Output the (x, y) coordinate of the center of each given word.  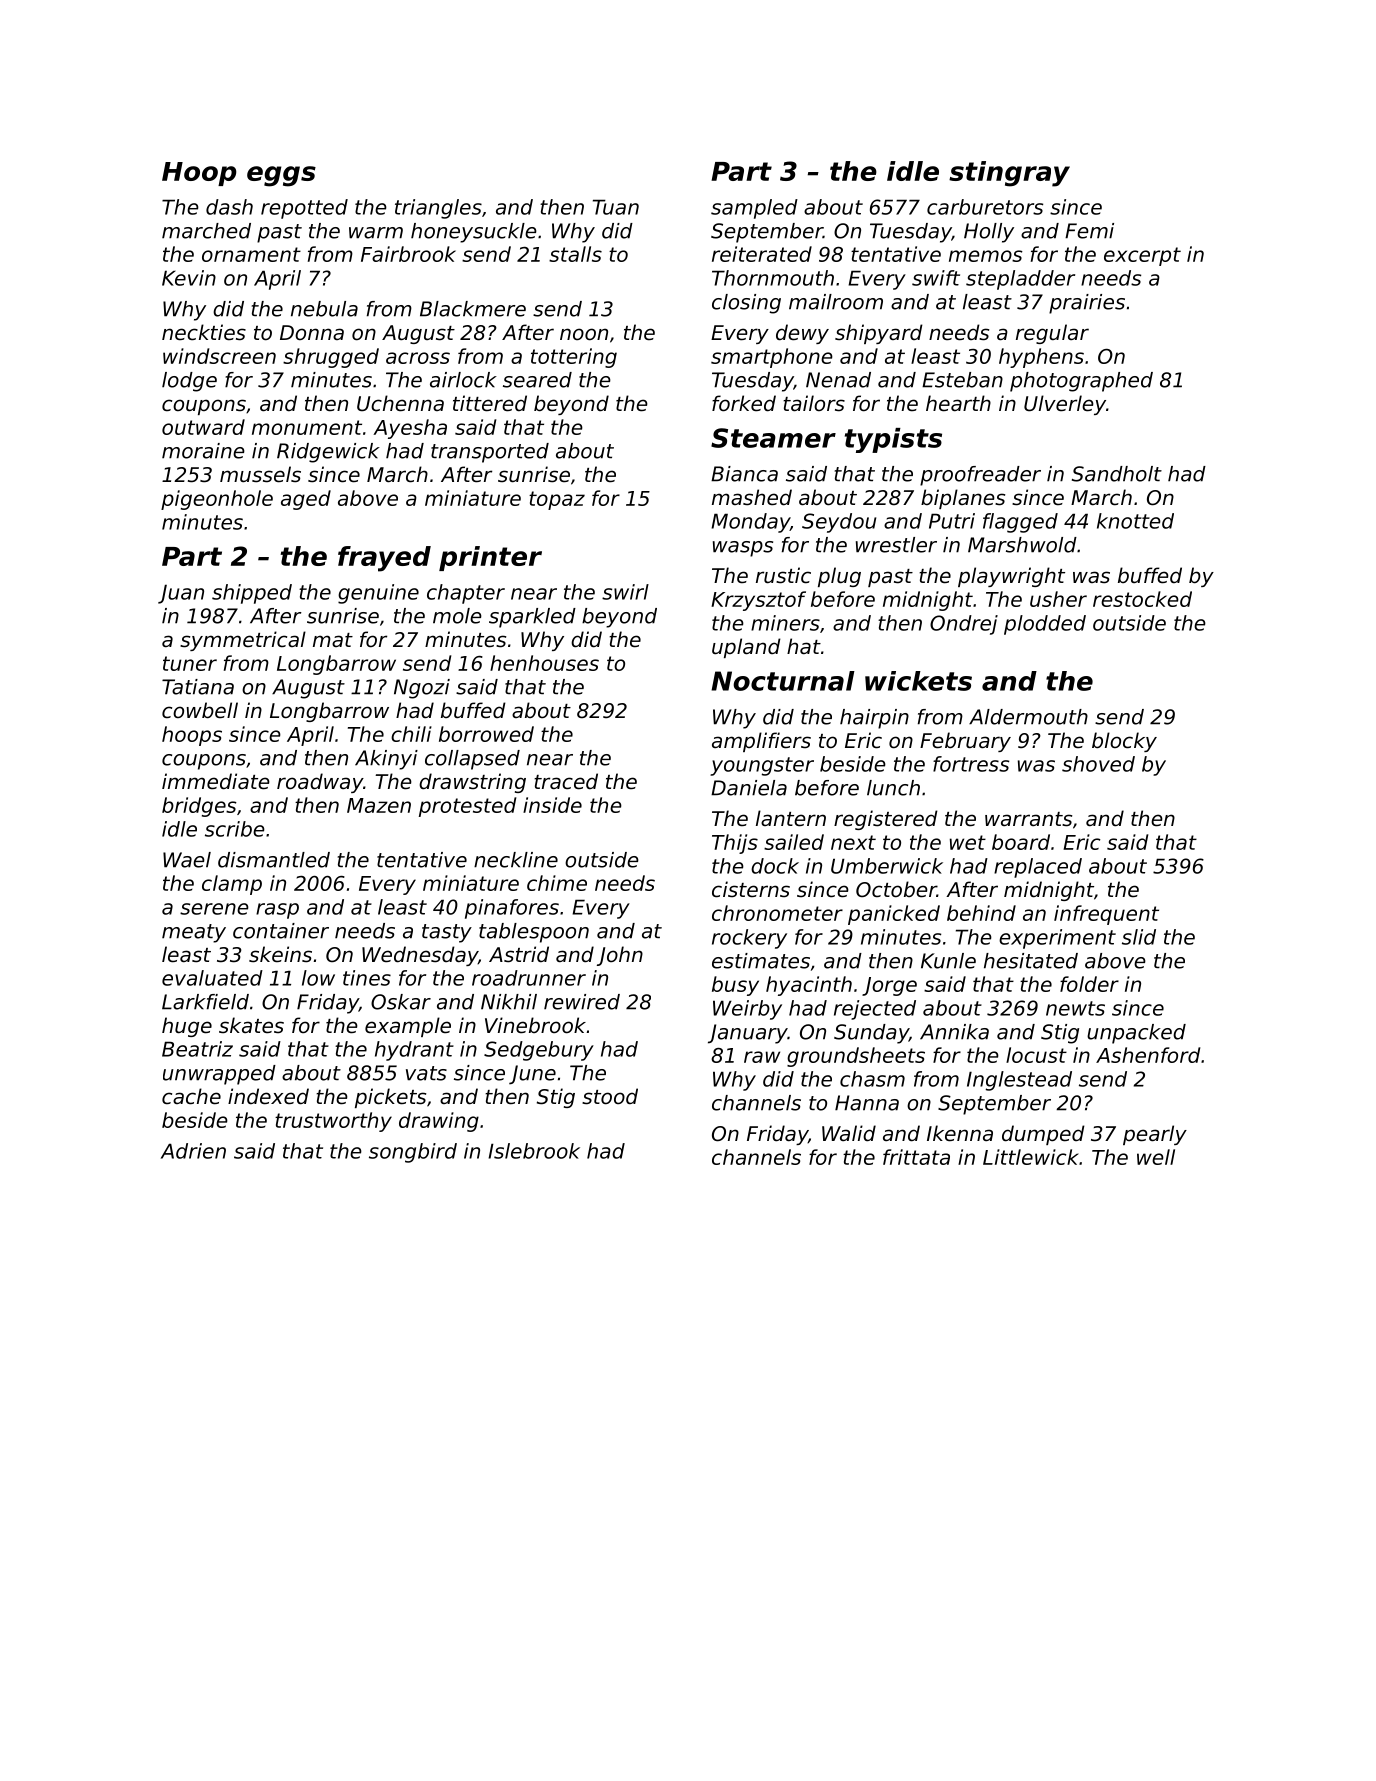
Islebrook (534, 1151)
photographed (1081, 382)
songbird (413, 1153)
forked (744, 403)
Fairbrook (408, 254)
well (1156, 1157)
